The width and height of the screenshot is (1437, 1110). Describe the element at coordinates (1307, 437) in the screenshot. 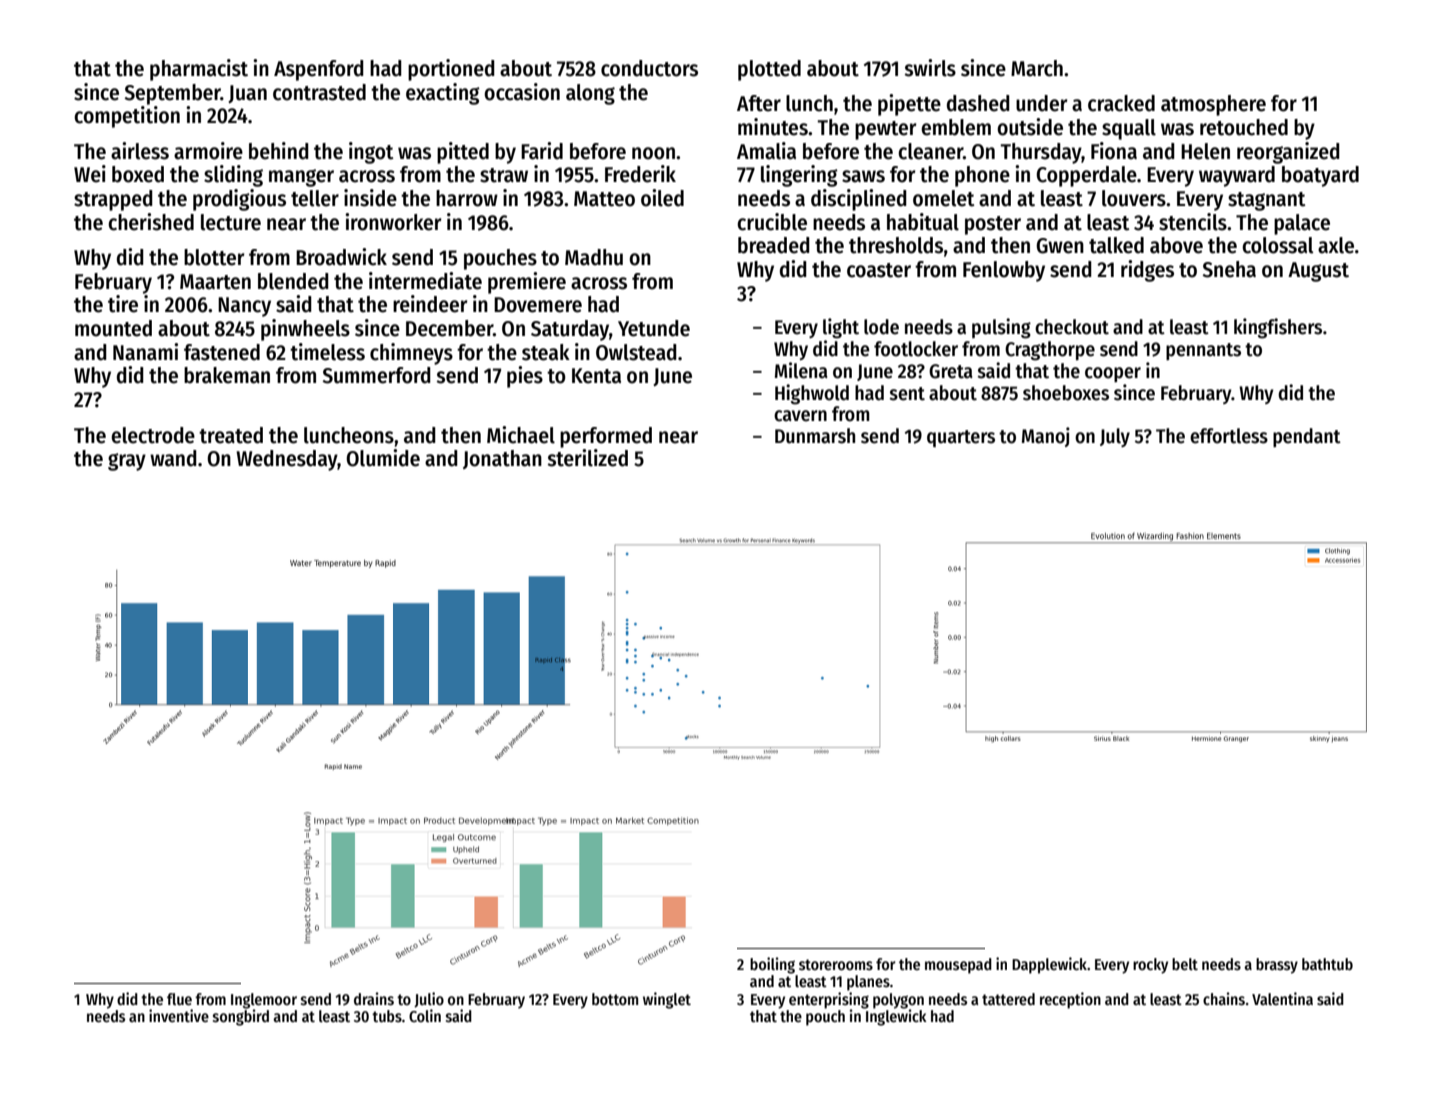

I see `pendant` at that location.
